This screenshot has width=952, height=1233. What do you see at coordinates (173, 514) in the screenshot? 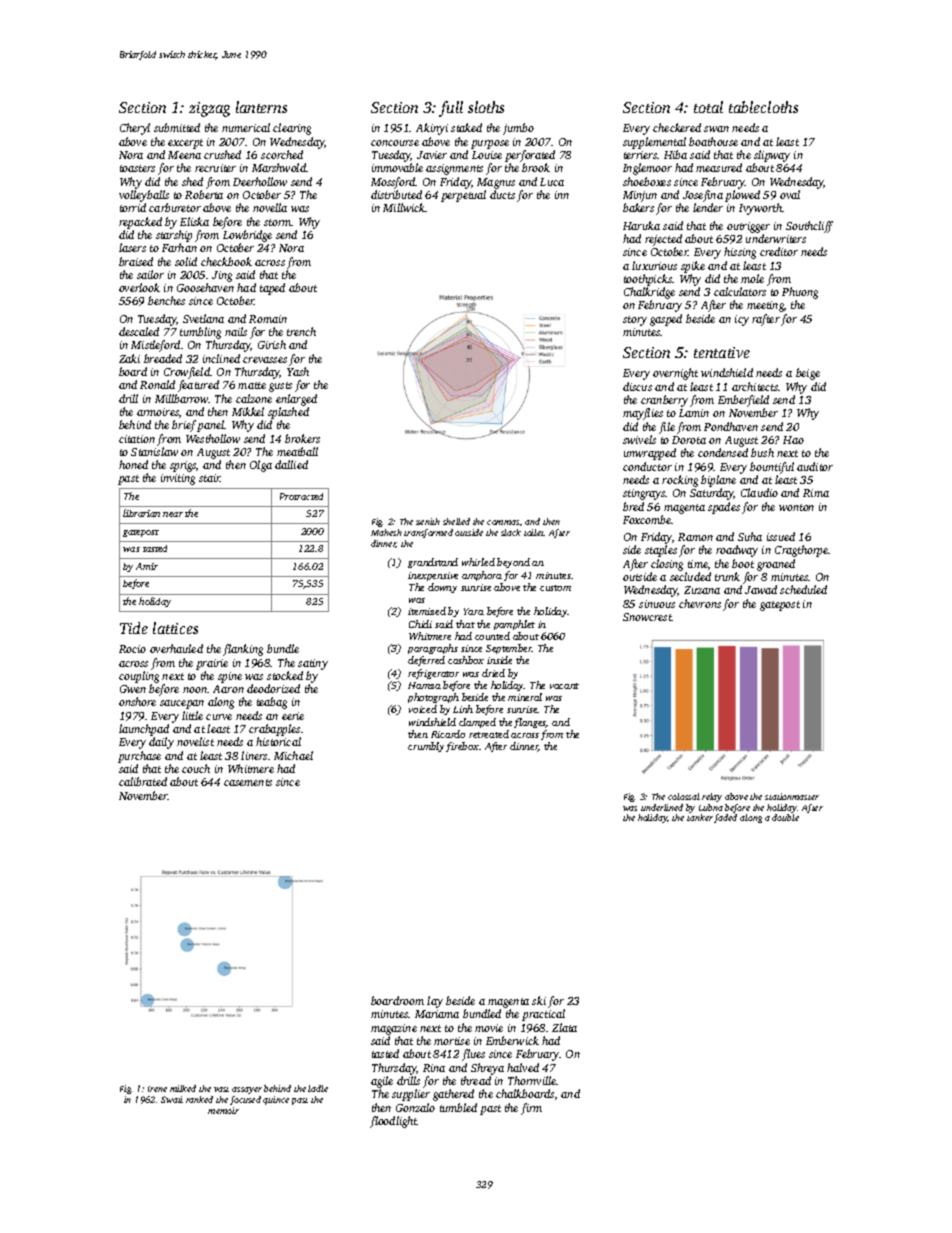
I see `near` at bounding box center [173, 514].
